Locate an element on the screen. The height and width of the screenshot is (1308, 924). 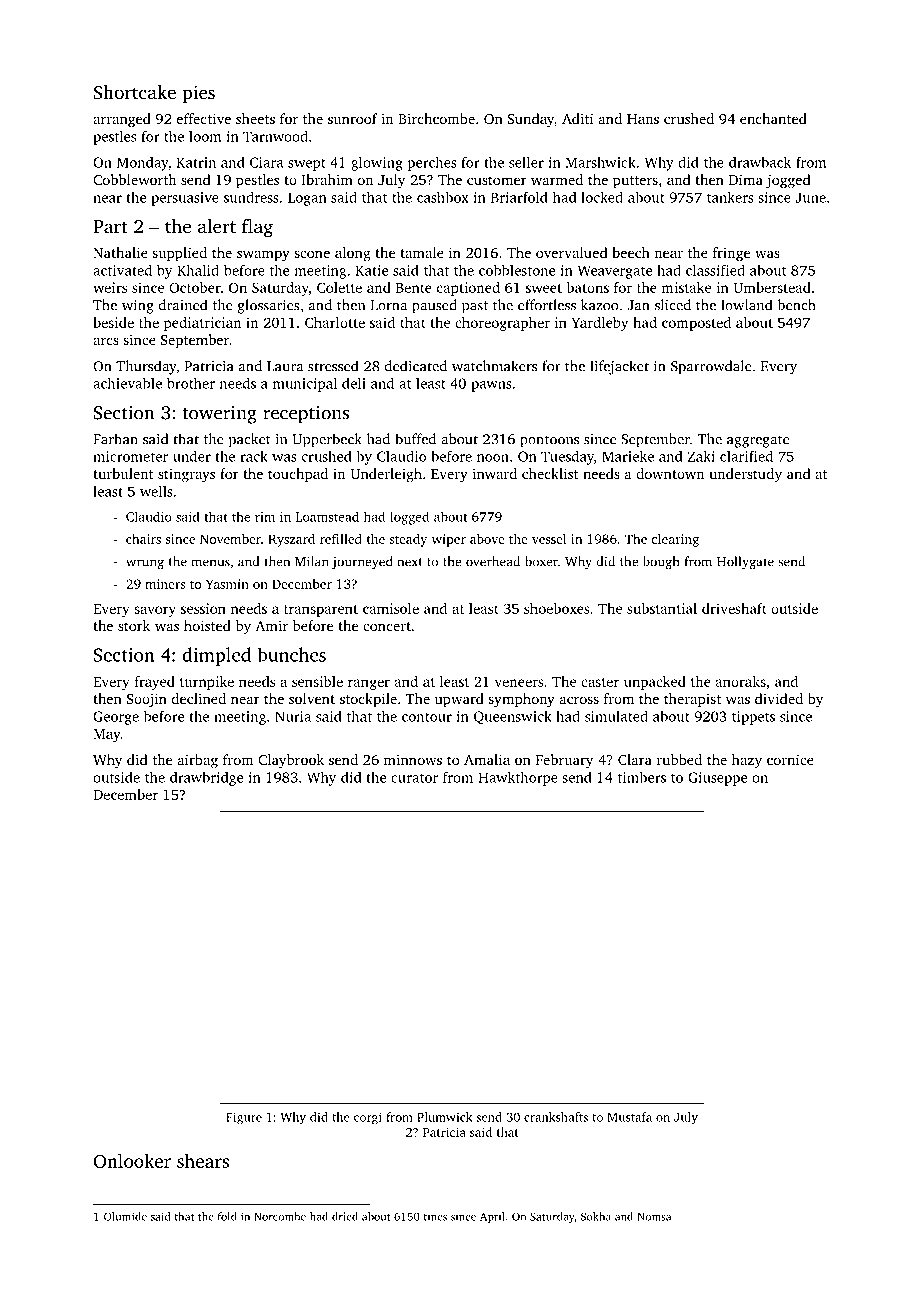
Marieke is located at coordinates (628, 456).
